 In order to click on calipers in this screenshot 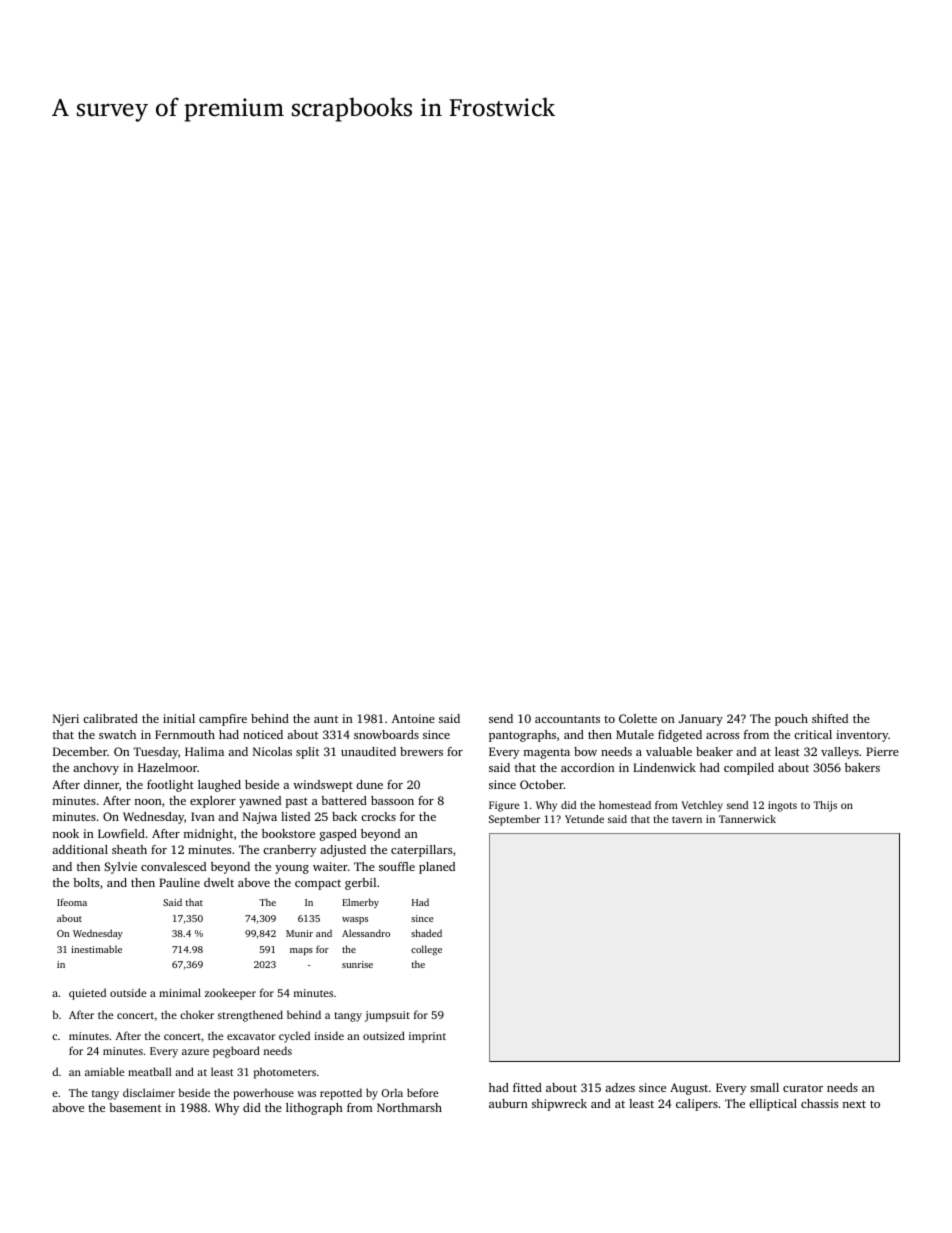, I will do `click(697, 1105)`.
